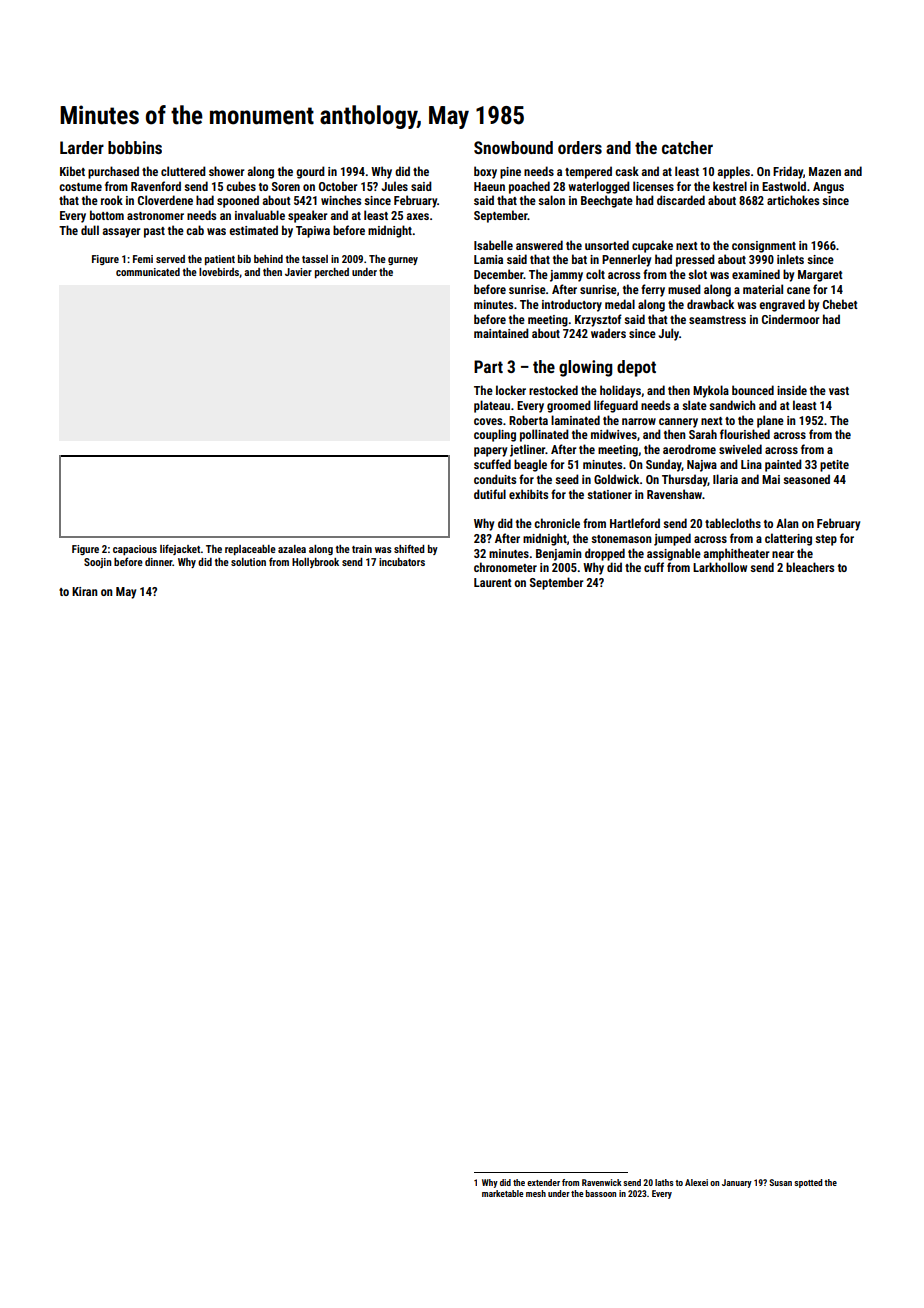  I want to click on inlets, so click(790, 259).
